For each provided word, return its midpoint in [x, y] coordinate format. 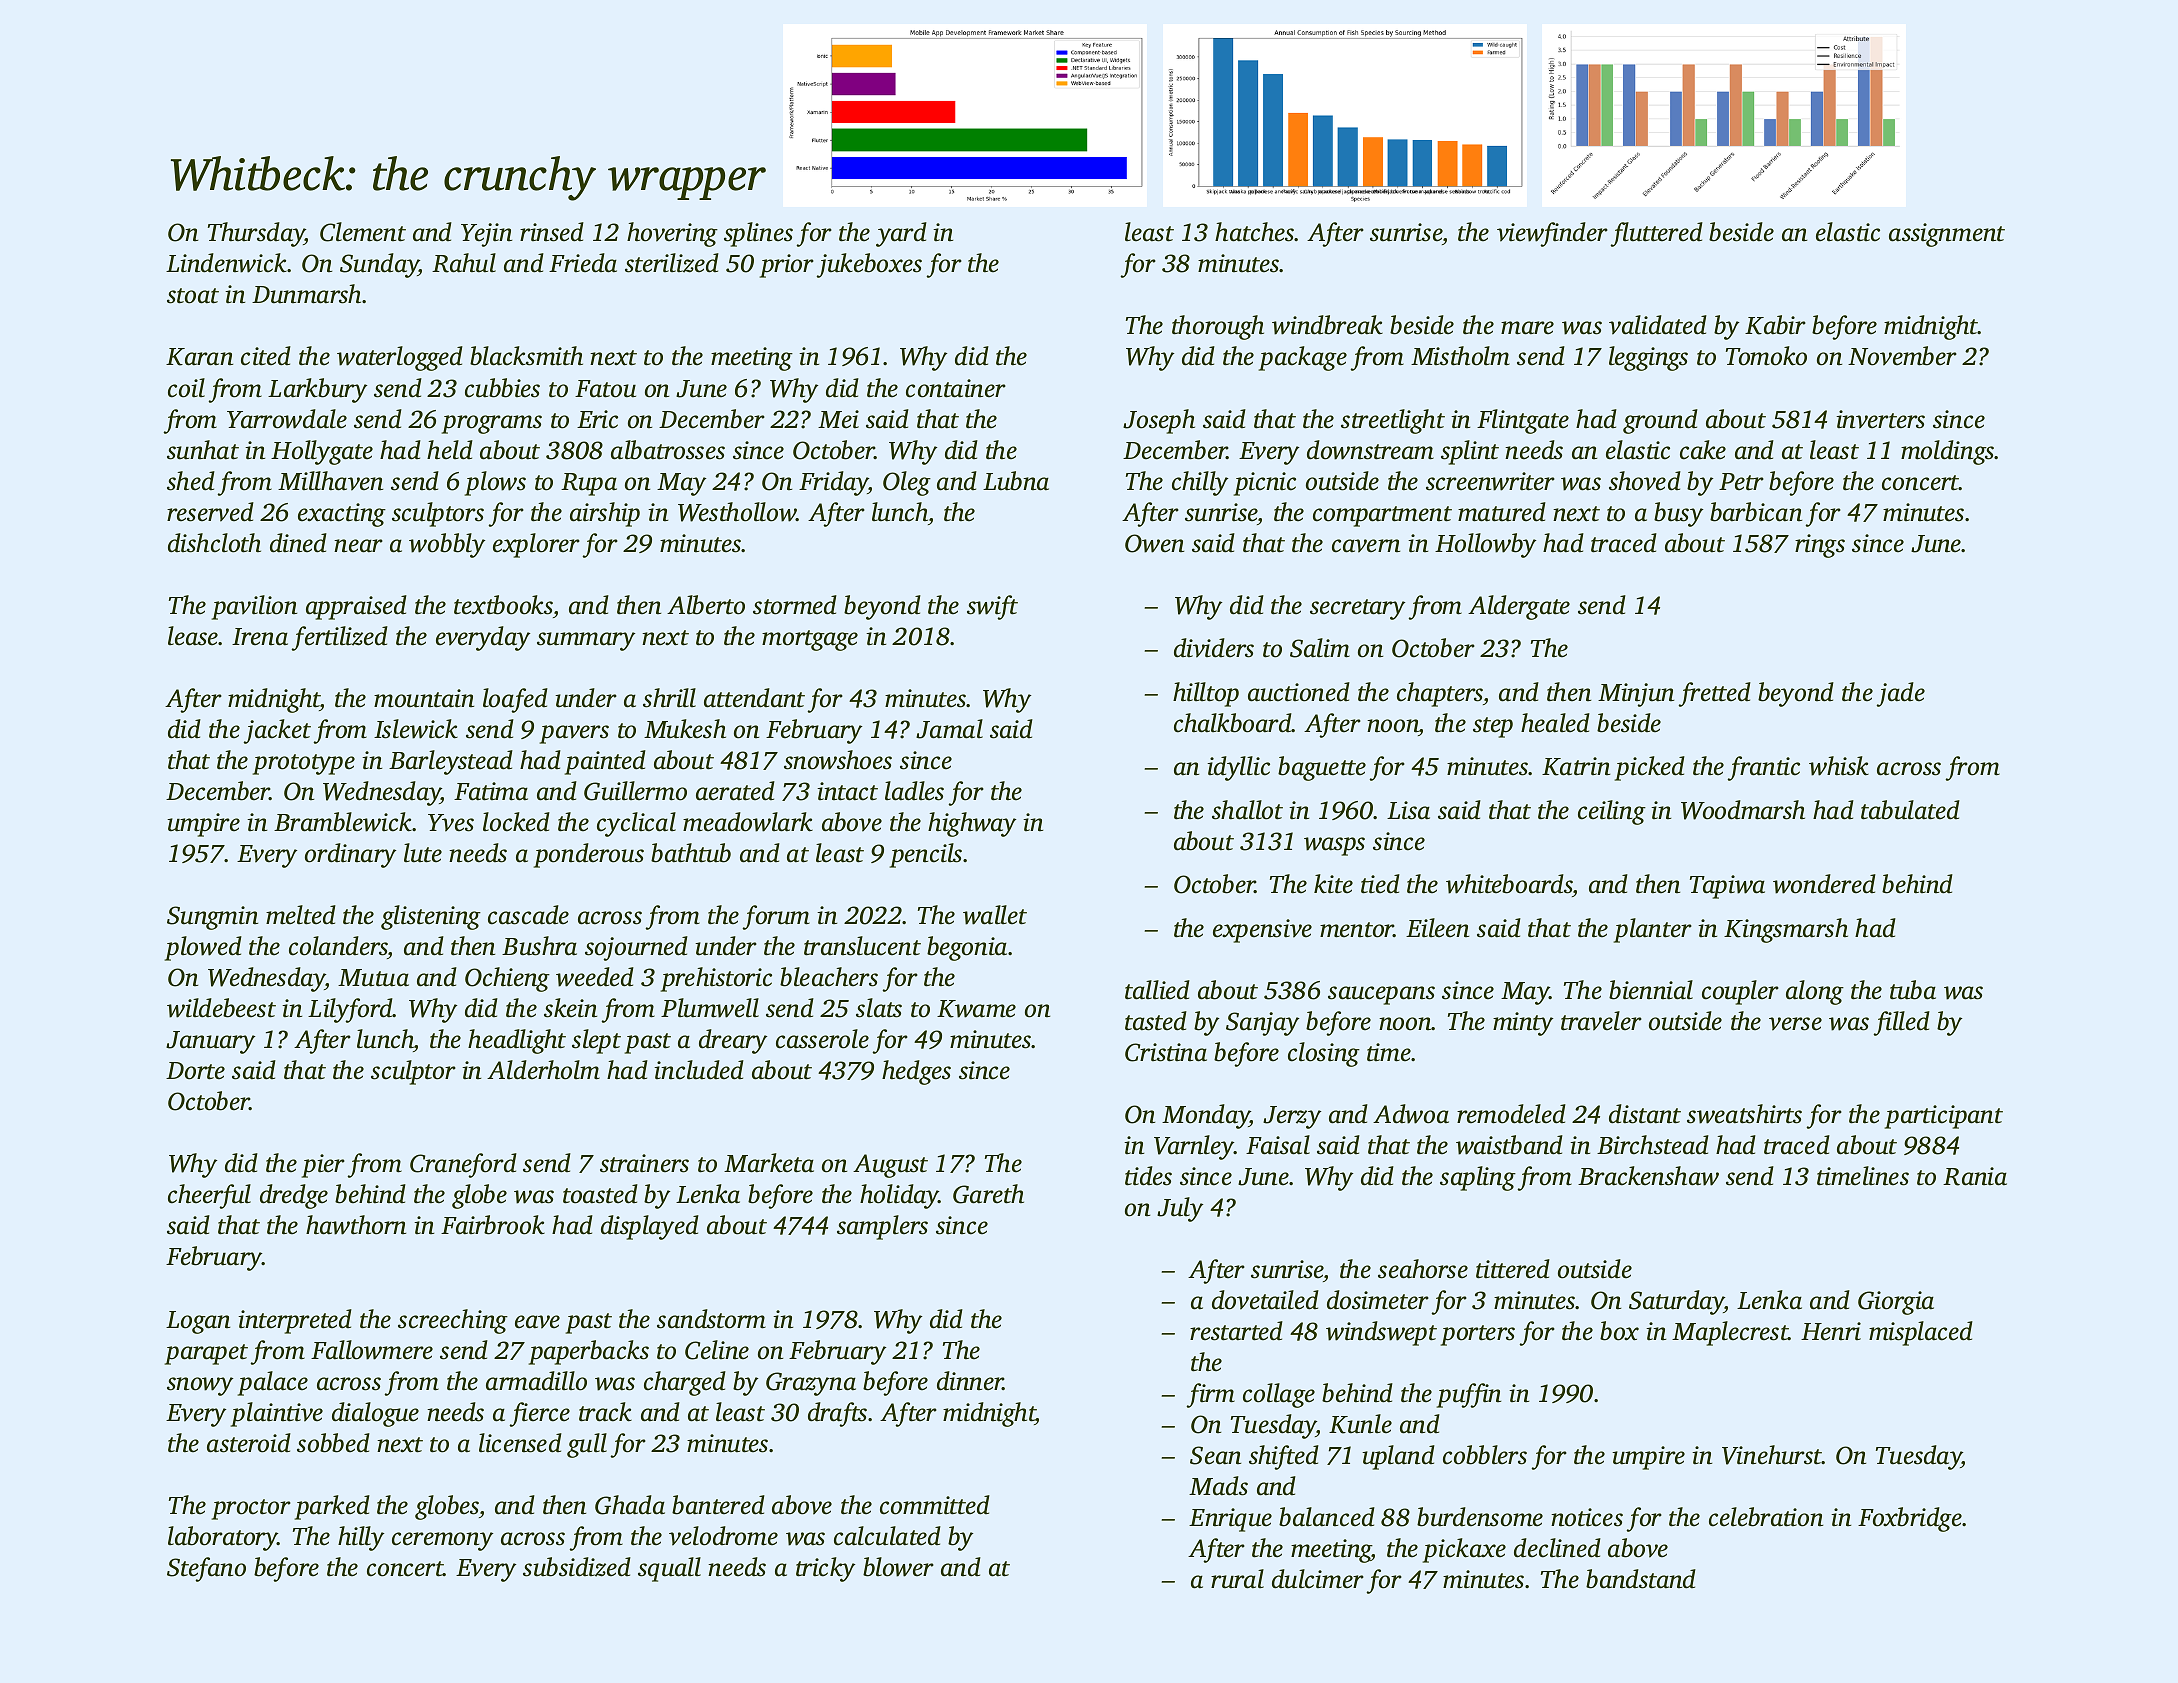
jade [1901, 694]
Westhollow [737, 512]
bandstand [1641, 1579]
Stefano [206, 1569]
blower [898, 1567]
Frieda [583, 263]
